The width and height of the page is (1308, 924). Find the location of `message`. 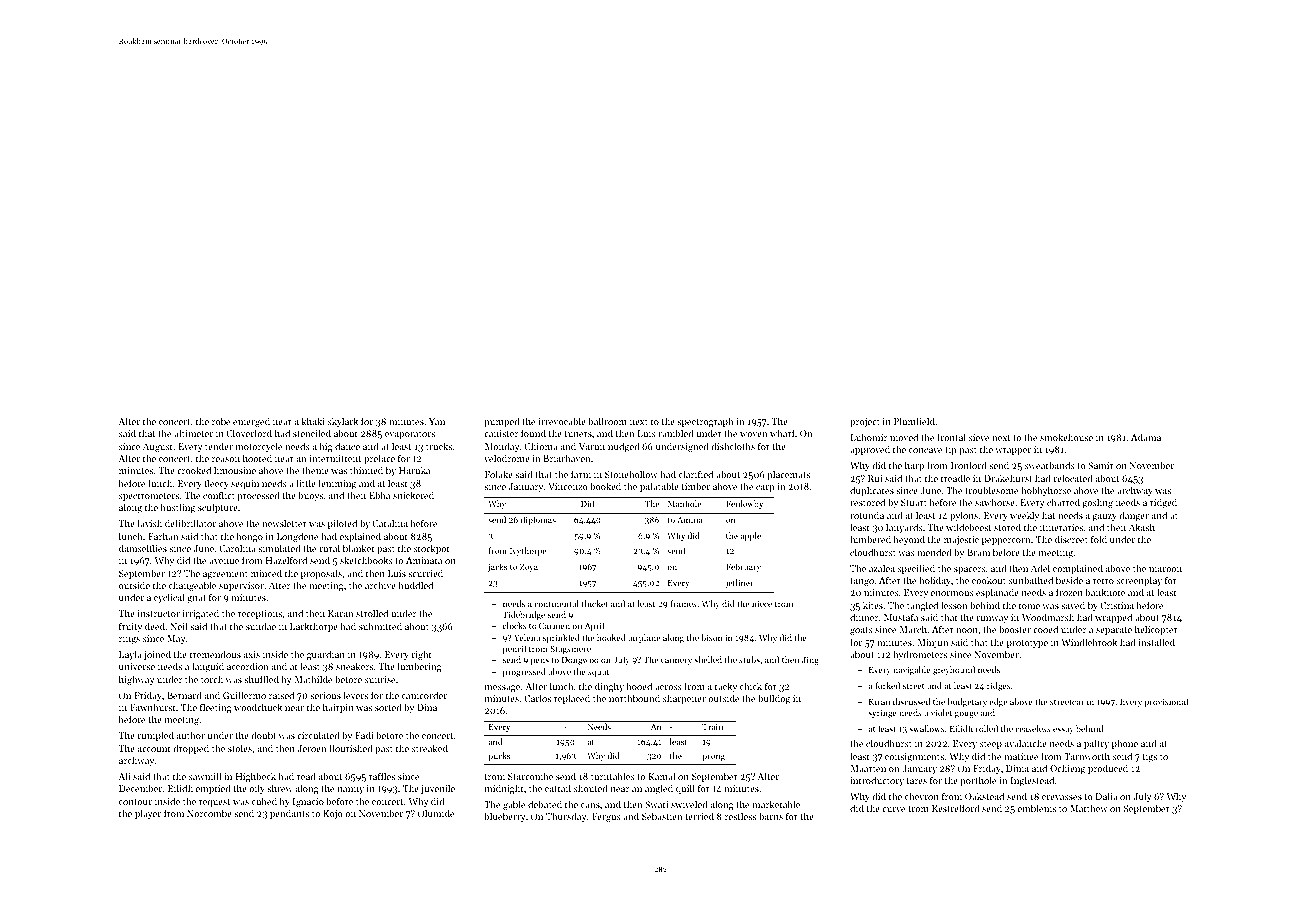

message is located at coordinates (502, 688).
